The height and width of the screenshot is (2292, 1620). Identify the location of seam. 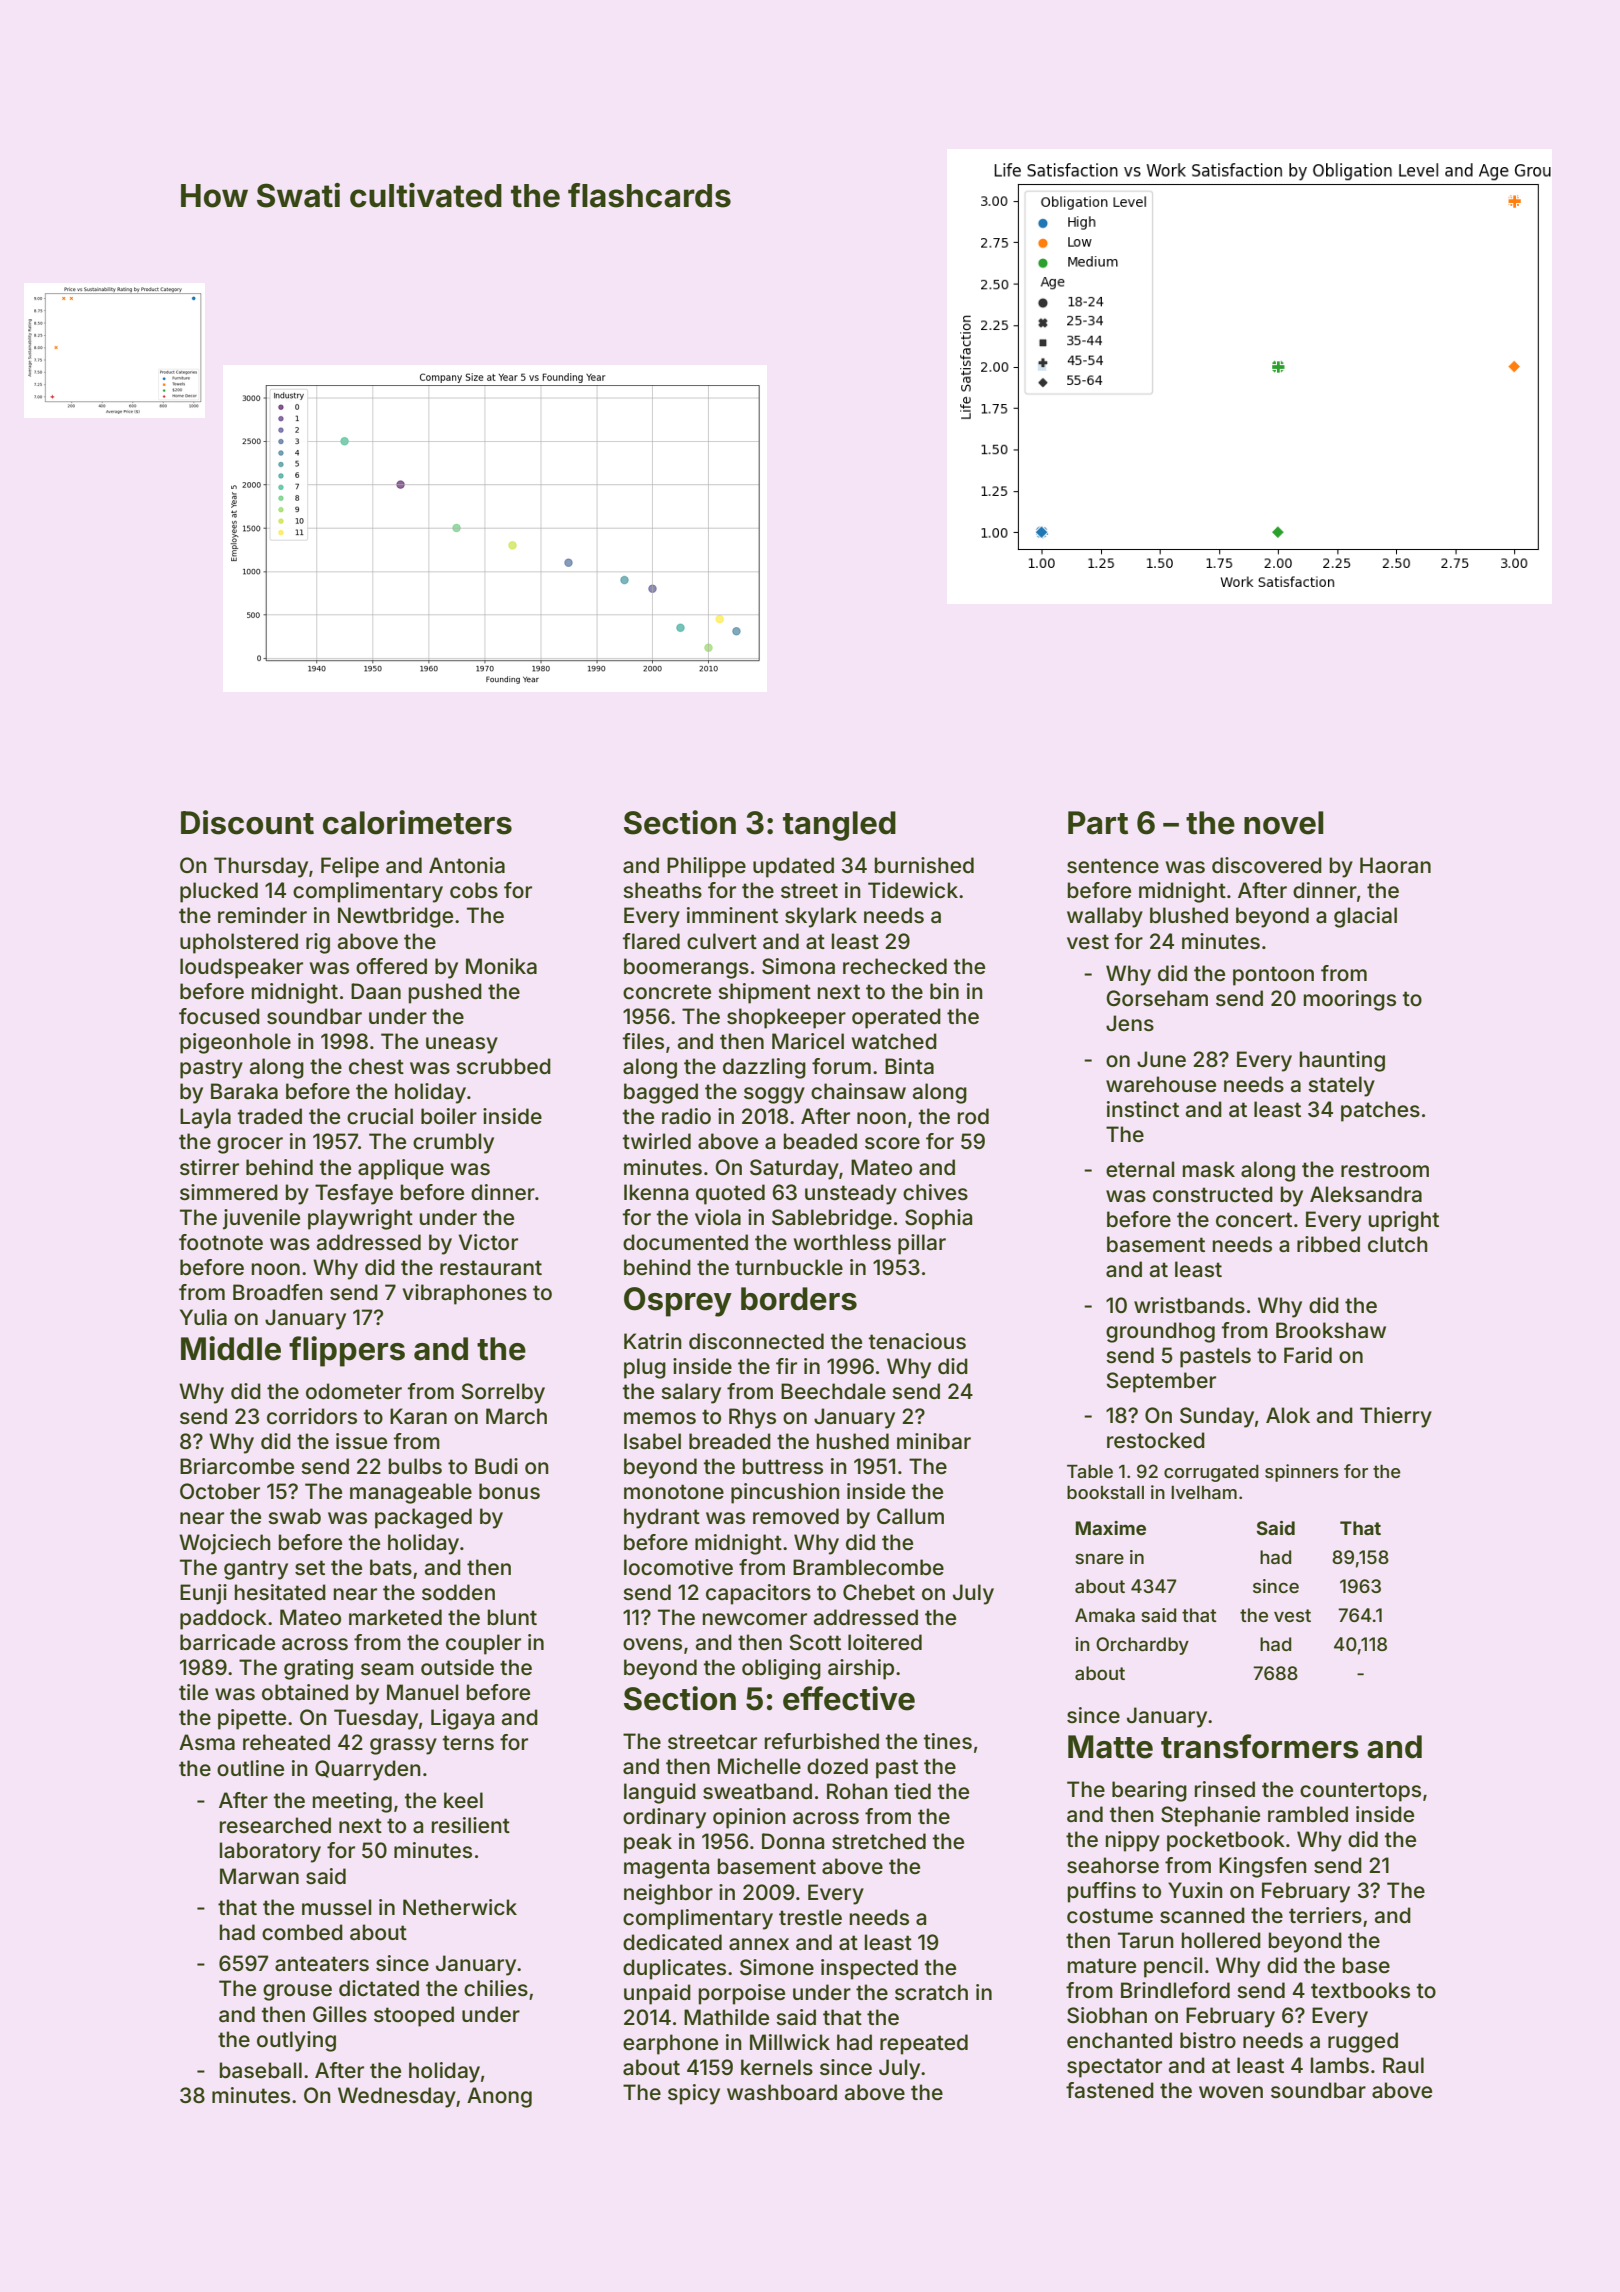
(387, 1669).
